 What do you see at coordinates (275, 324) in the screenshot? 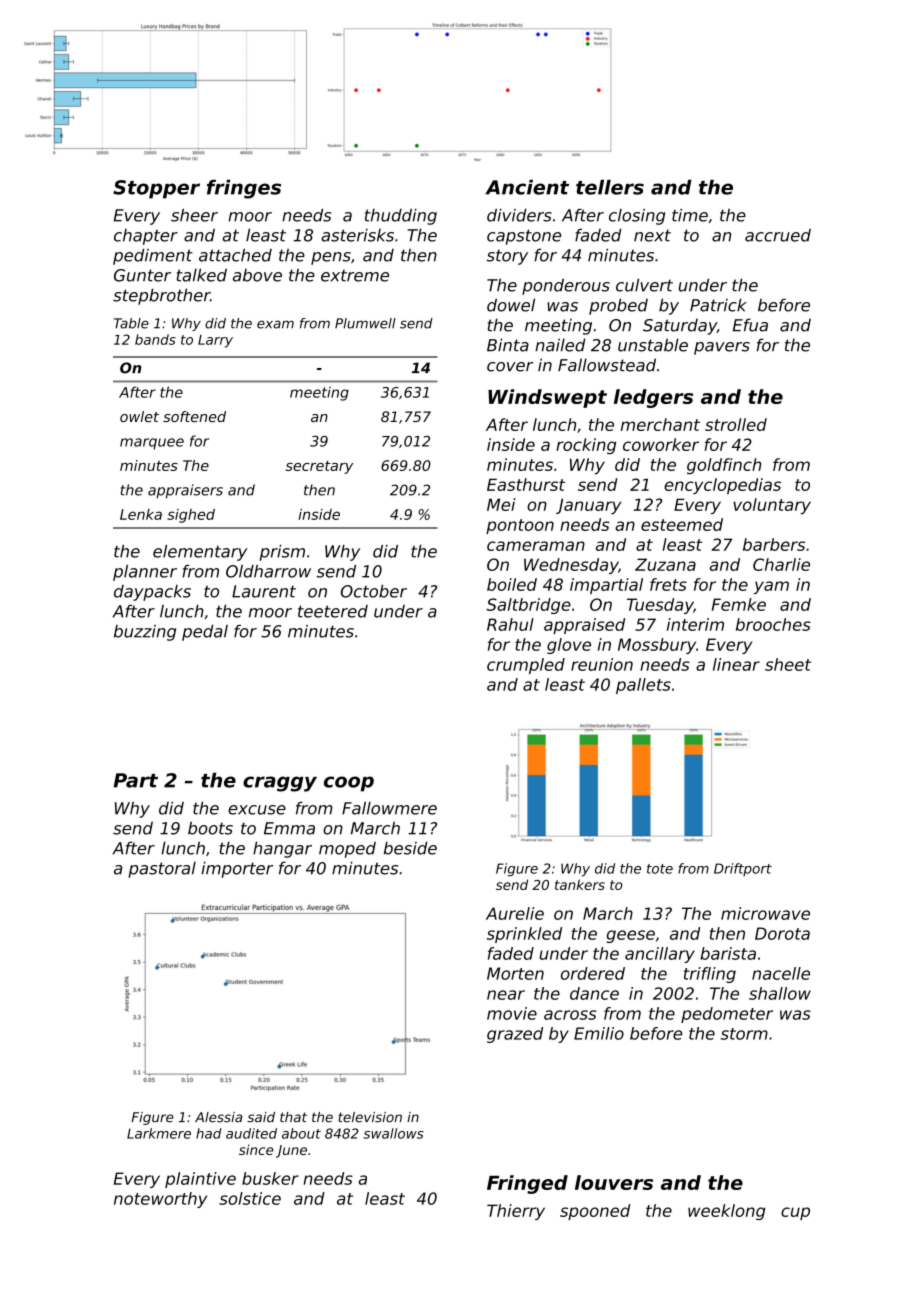
I see `exam` at bounding box center [275, 324].
